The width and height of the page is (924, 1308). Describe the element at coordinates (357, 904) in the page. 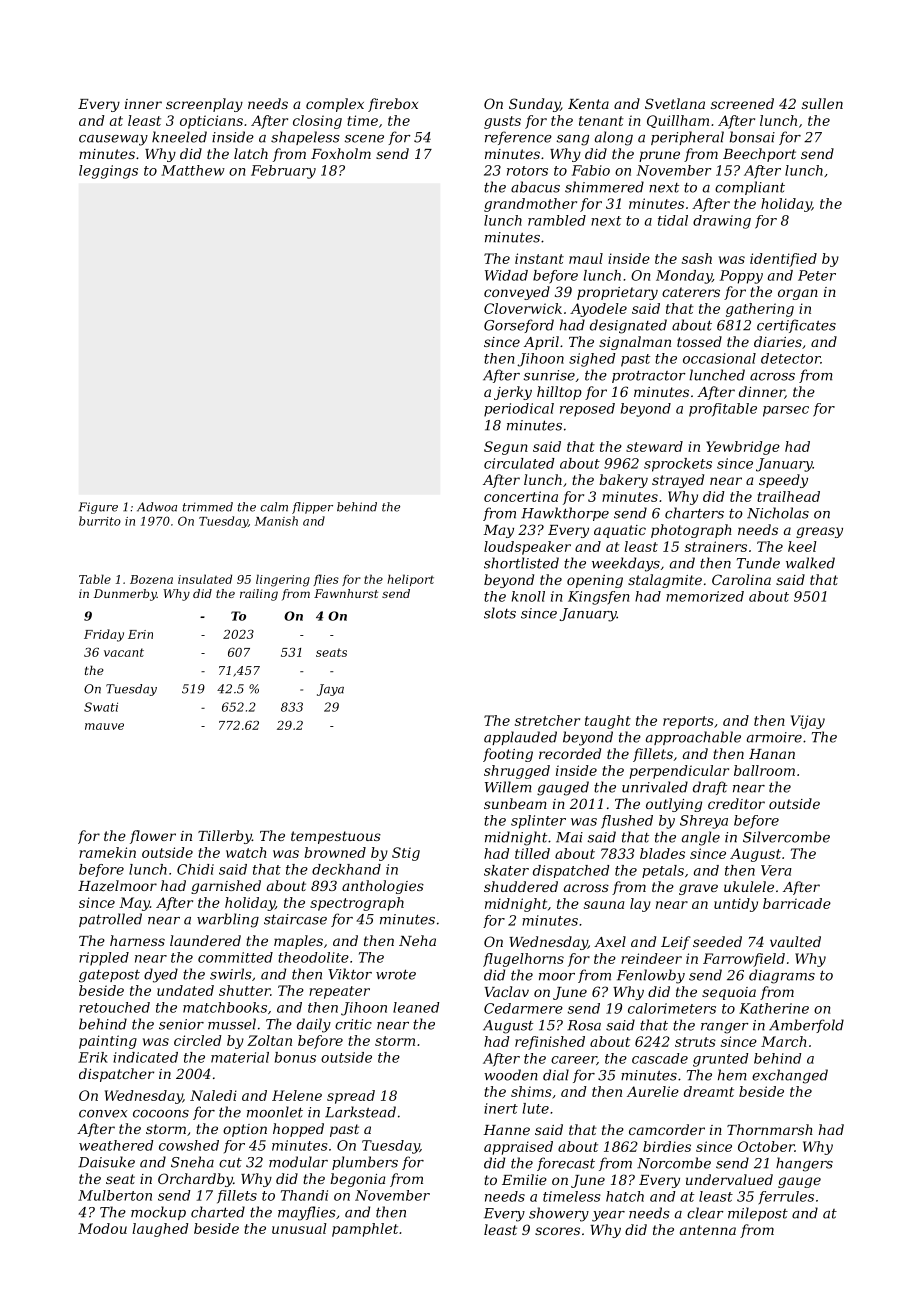

I see `spectrograph` at that location.
